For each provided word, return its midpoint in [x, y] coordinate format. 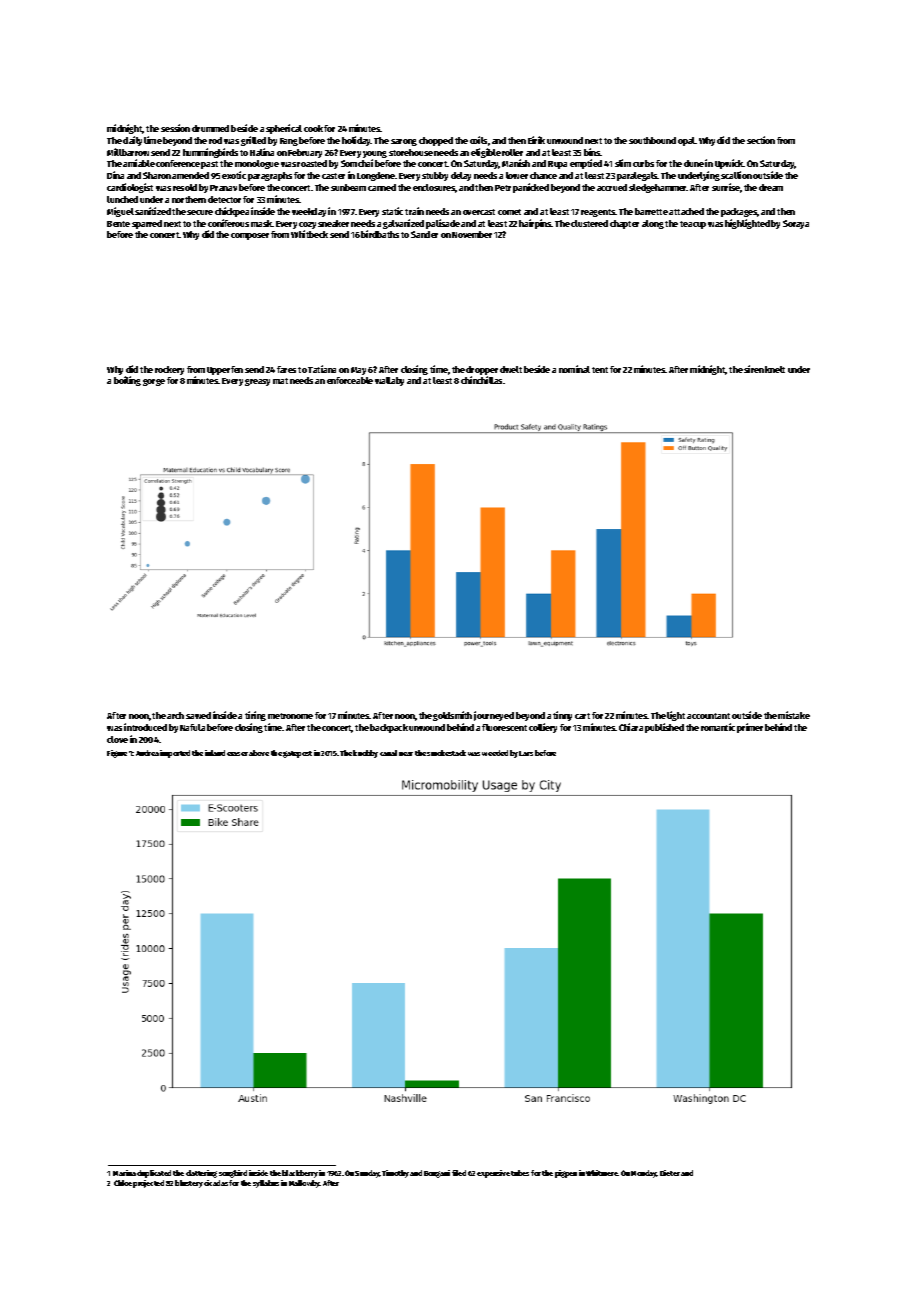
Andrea [147, 753]
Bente [118, 224]
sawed [198, 715]
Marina [124, 1173]
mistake [794, 715]
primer [750, 728]
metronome [290, 716]
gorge [154, 382]
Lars [526, 753]
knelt [775, 369]
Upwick [729, 164]
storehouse [411, 152]
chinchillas [481, 380]
